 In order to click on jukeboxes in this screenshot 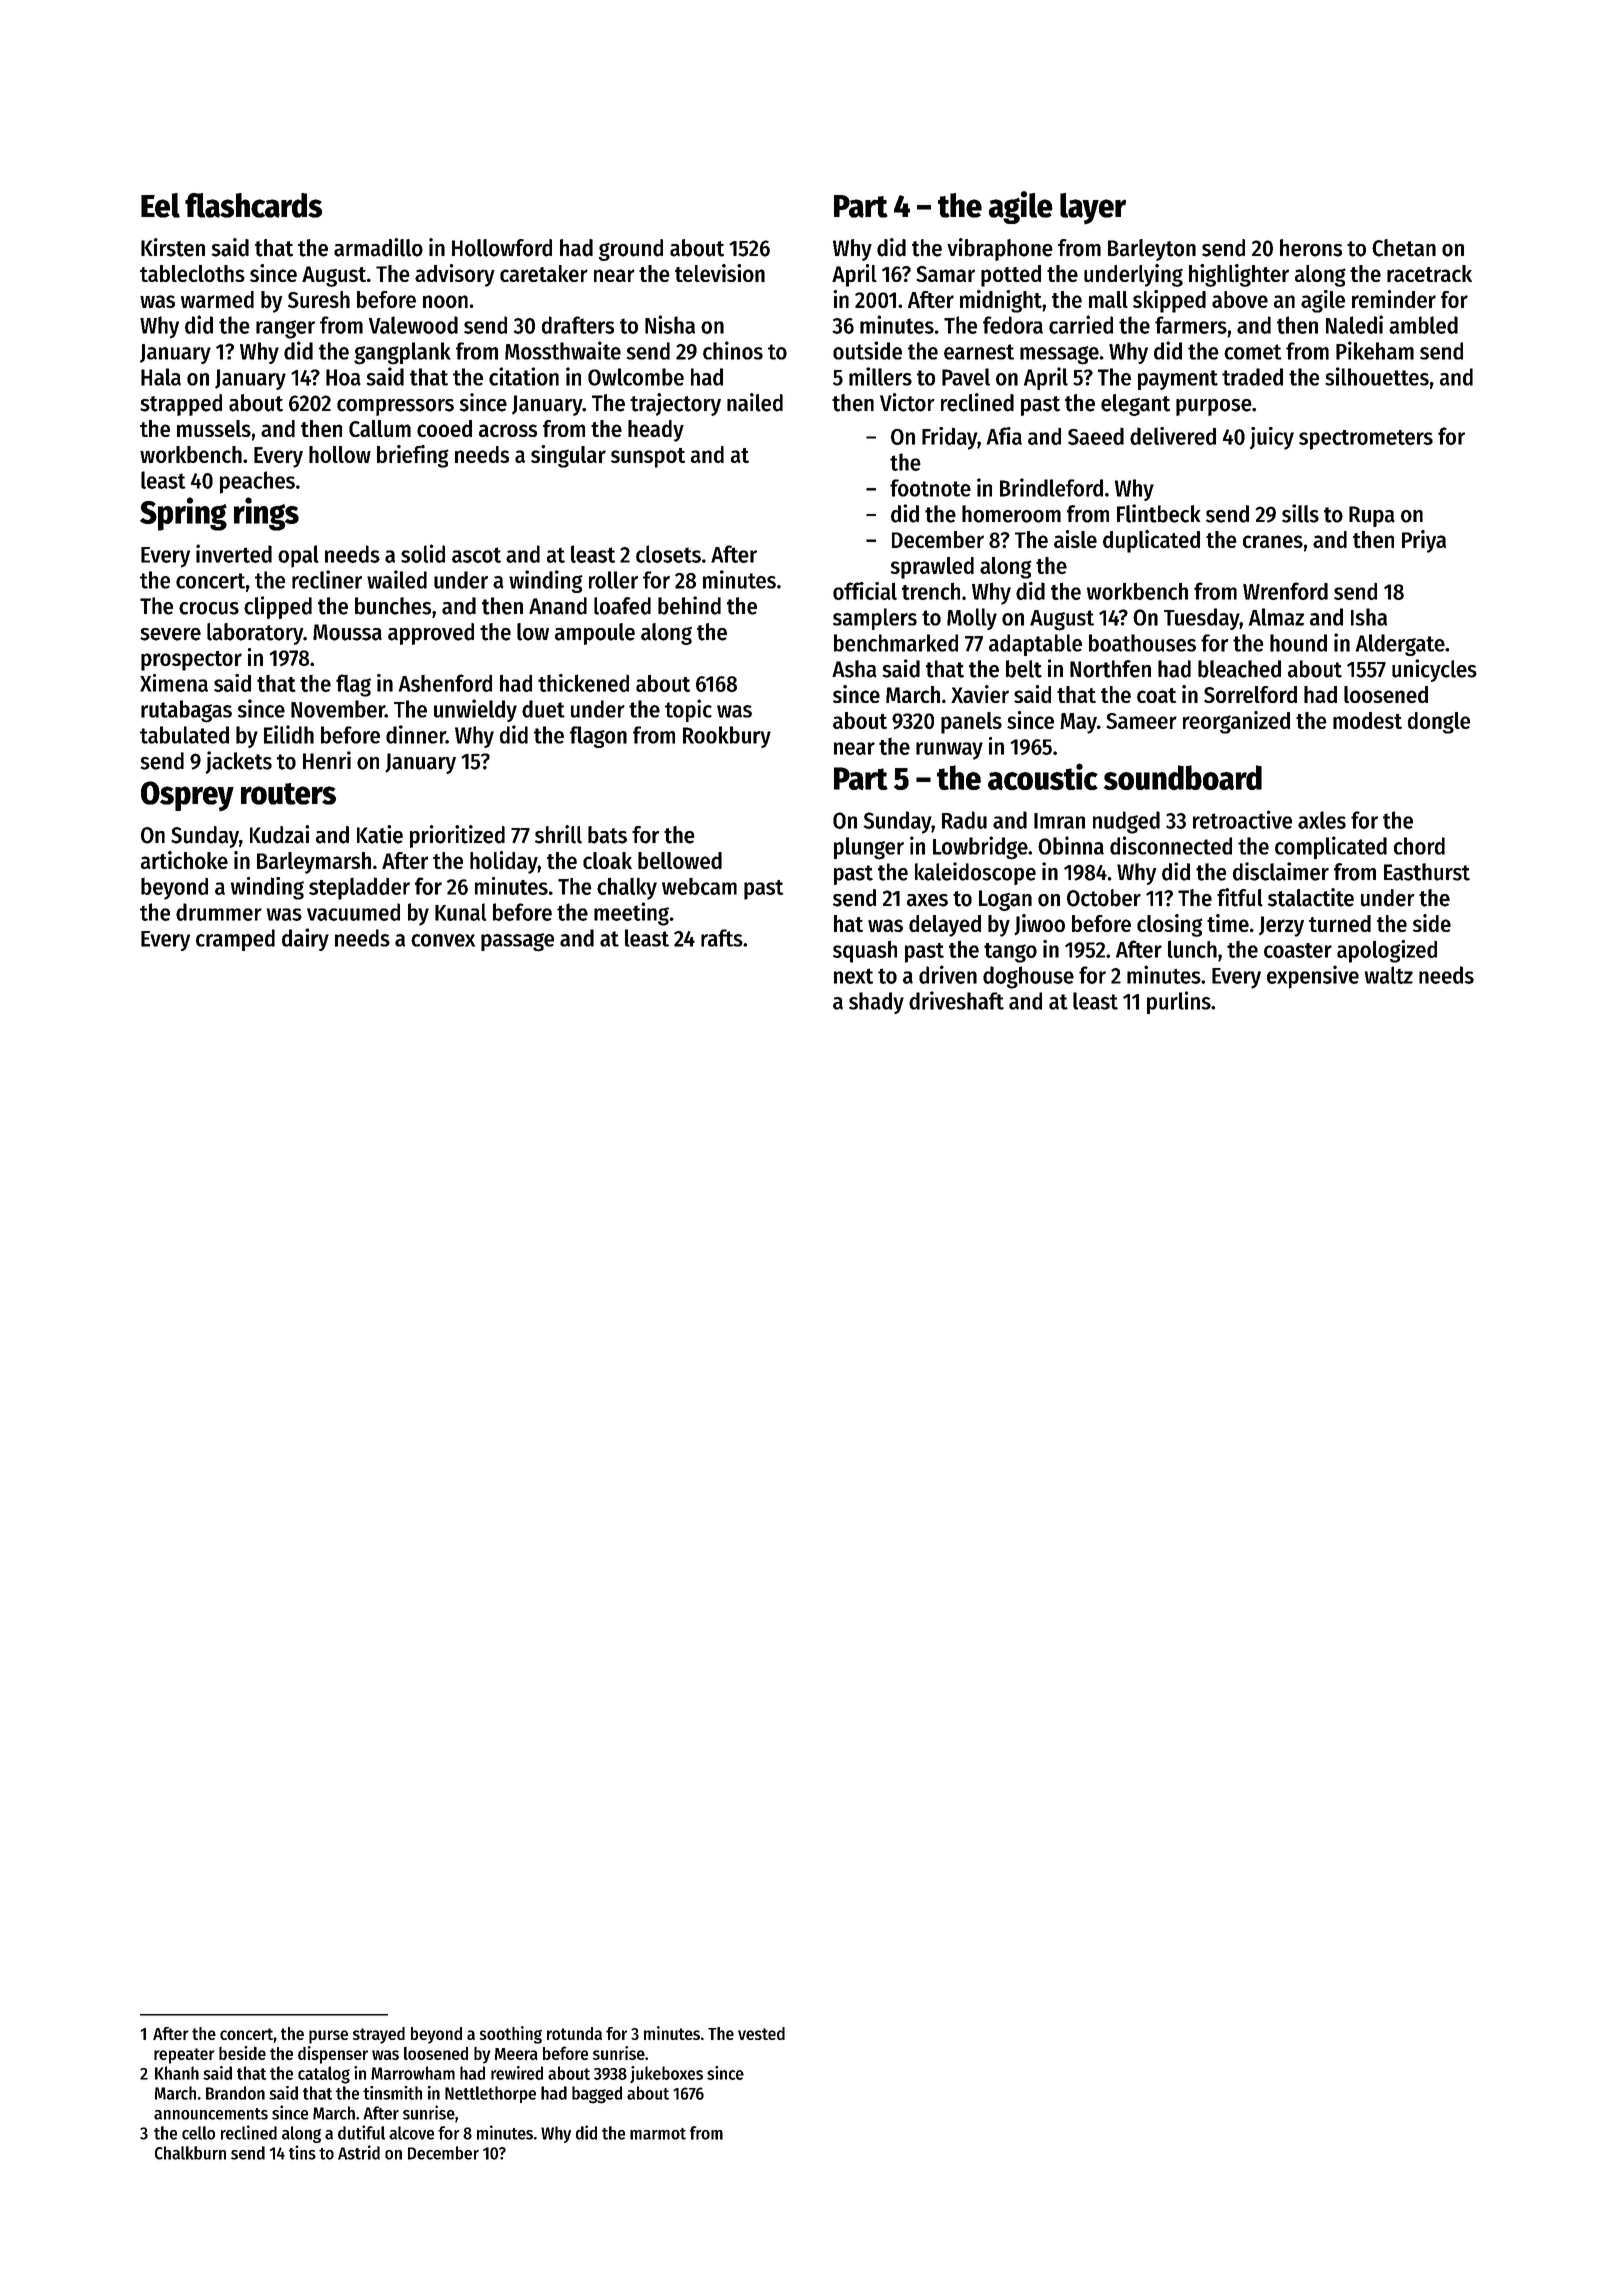, I will do `click(666, 2074)`.
